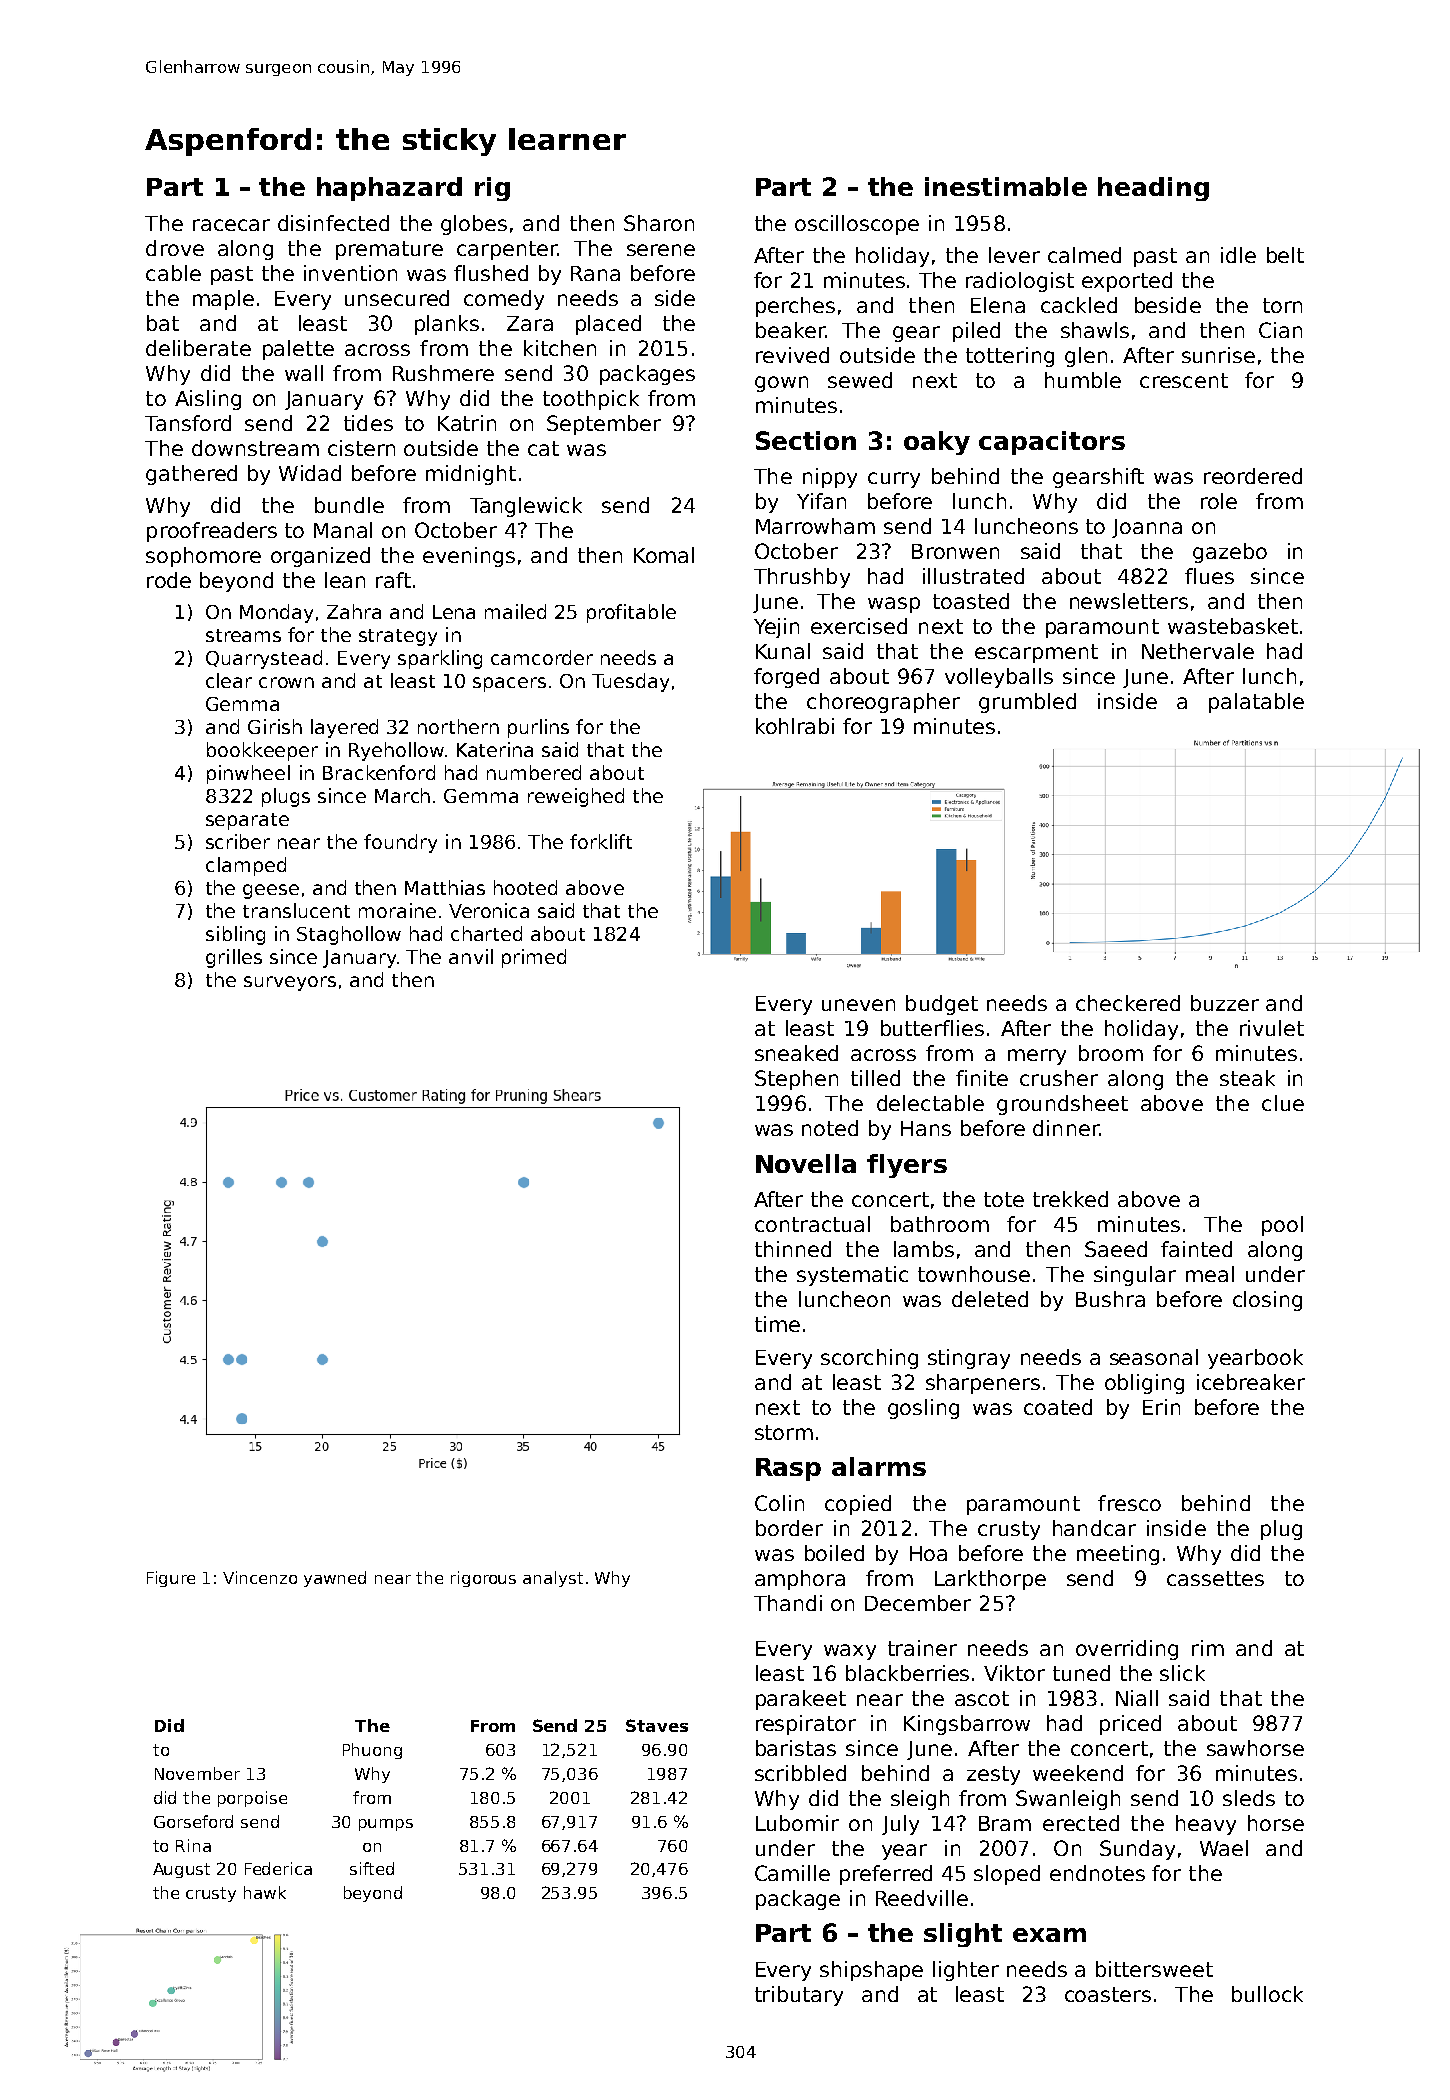 The width and height of the image is (1450, 2100). What do you see at coordinates (971, 601) in the image?
I see `toasted` at bounding box center [971, 601].
